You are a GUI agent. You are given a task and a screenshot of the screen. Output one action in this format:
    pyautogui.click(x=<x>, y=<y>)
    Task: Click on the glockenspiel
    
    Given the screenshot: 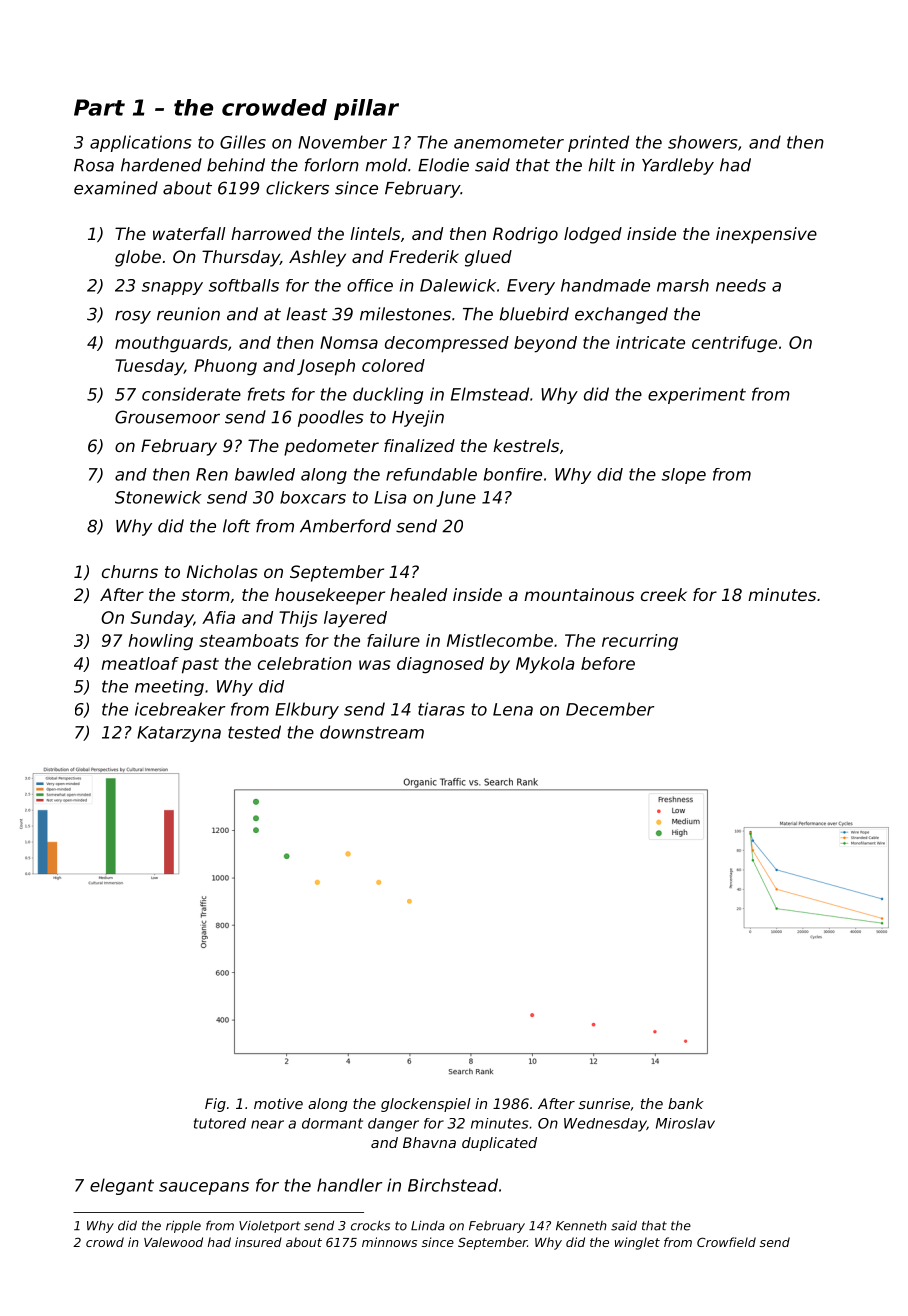 What is the action you would take?
    pyautogui.click(x=426, y=1105)
